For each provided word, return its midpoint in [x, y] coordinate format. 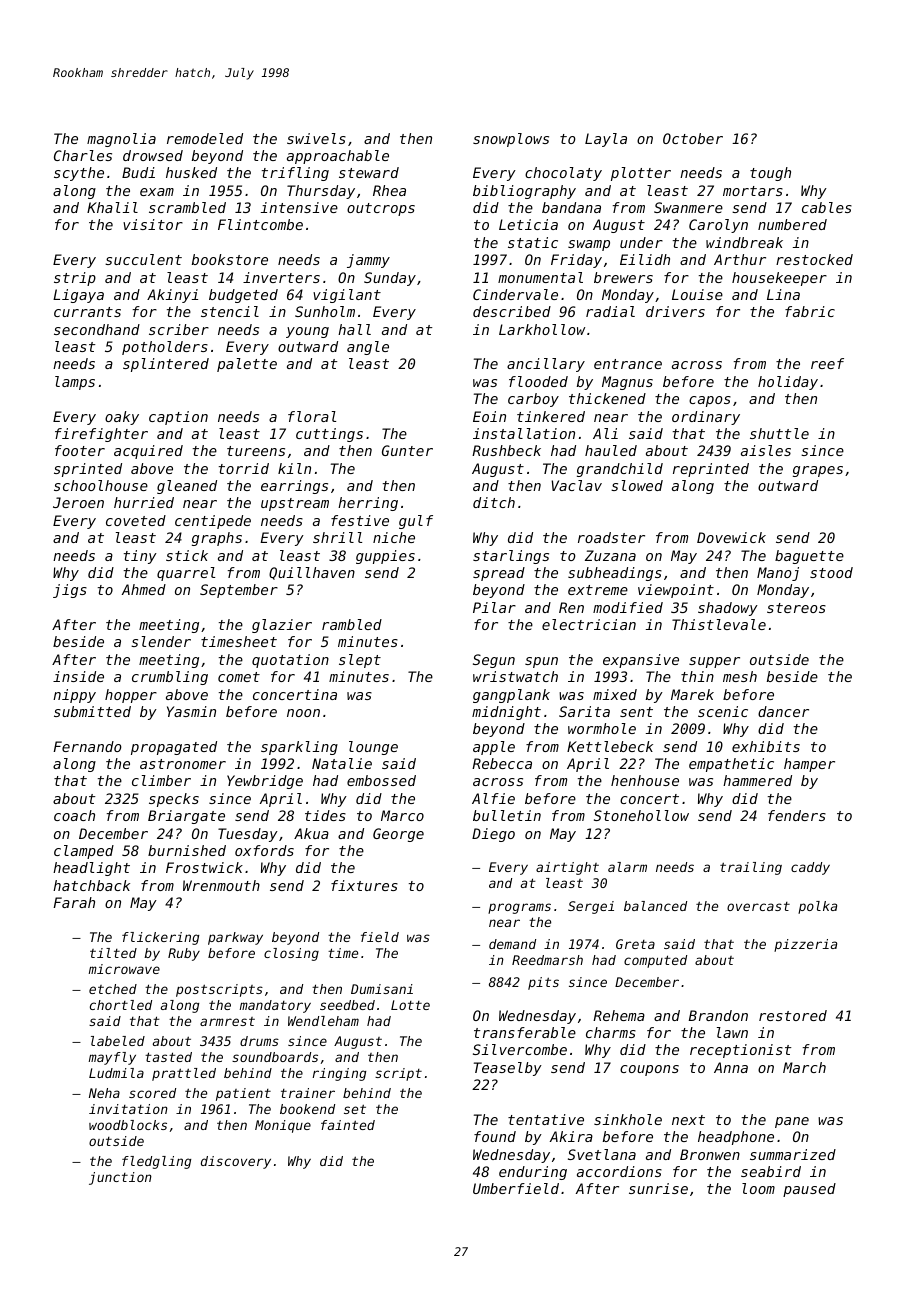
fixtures [364, 885]
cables [827, 207]
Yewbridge [265, 782]
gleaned [187, 487]
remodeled [205, 138]
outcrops [381, 209]
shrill [337, 537]
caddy [810, 868]
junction [120, 1178]
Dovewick [731, 537]
